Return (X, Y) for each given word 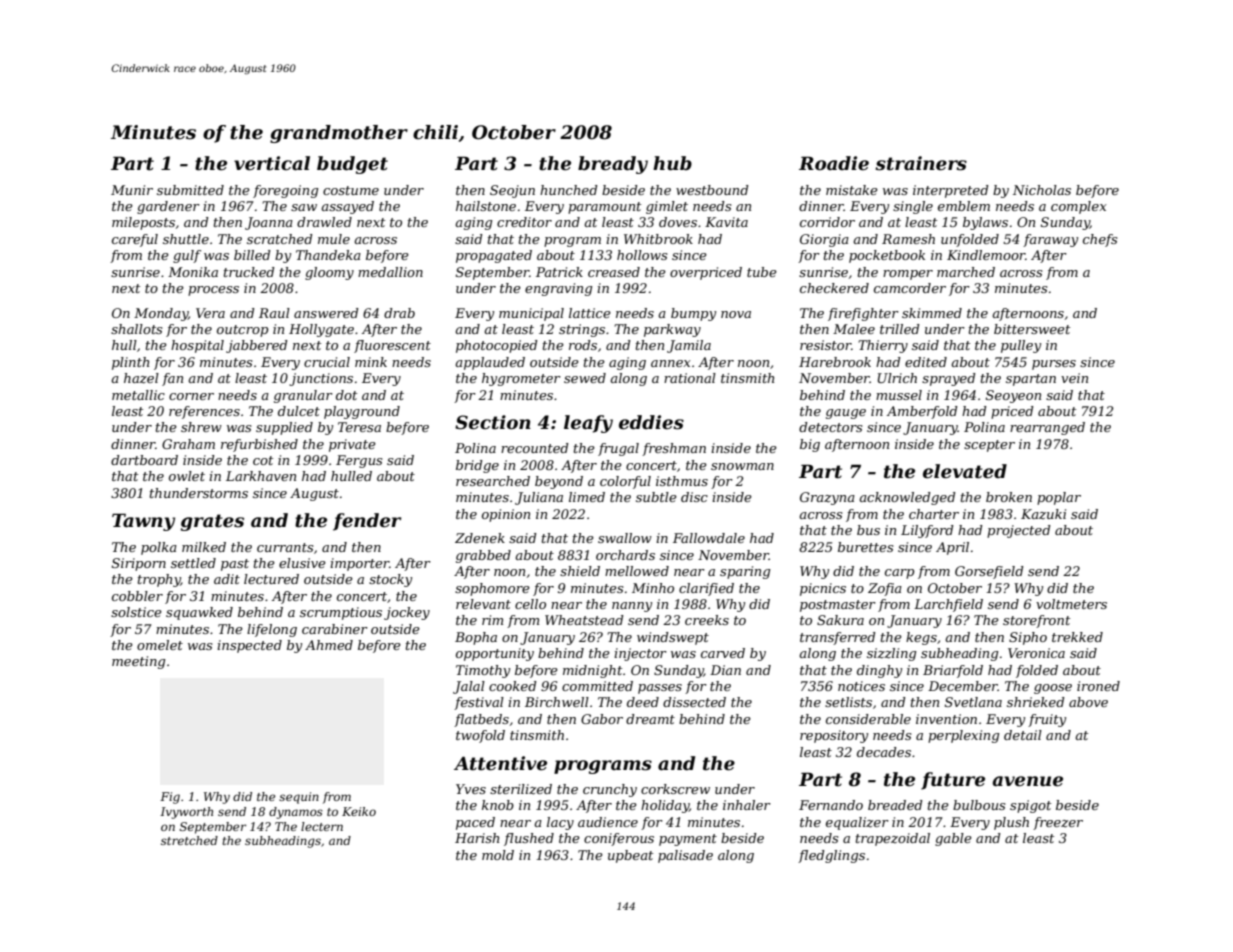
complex (1079, 207)
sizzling (891, 654)
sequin (299, 798)
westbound (712, 190)
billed (252, 255)
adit (227, 579)
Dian (725, 670)
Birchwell (557, 702)
